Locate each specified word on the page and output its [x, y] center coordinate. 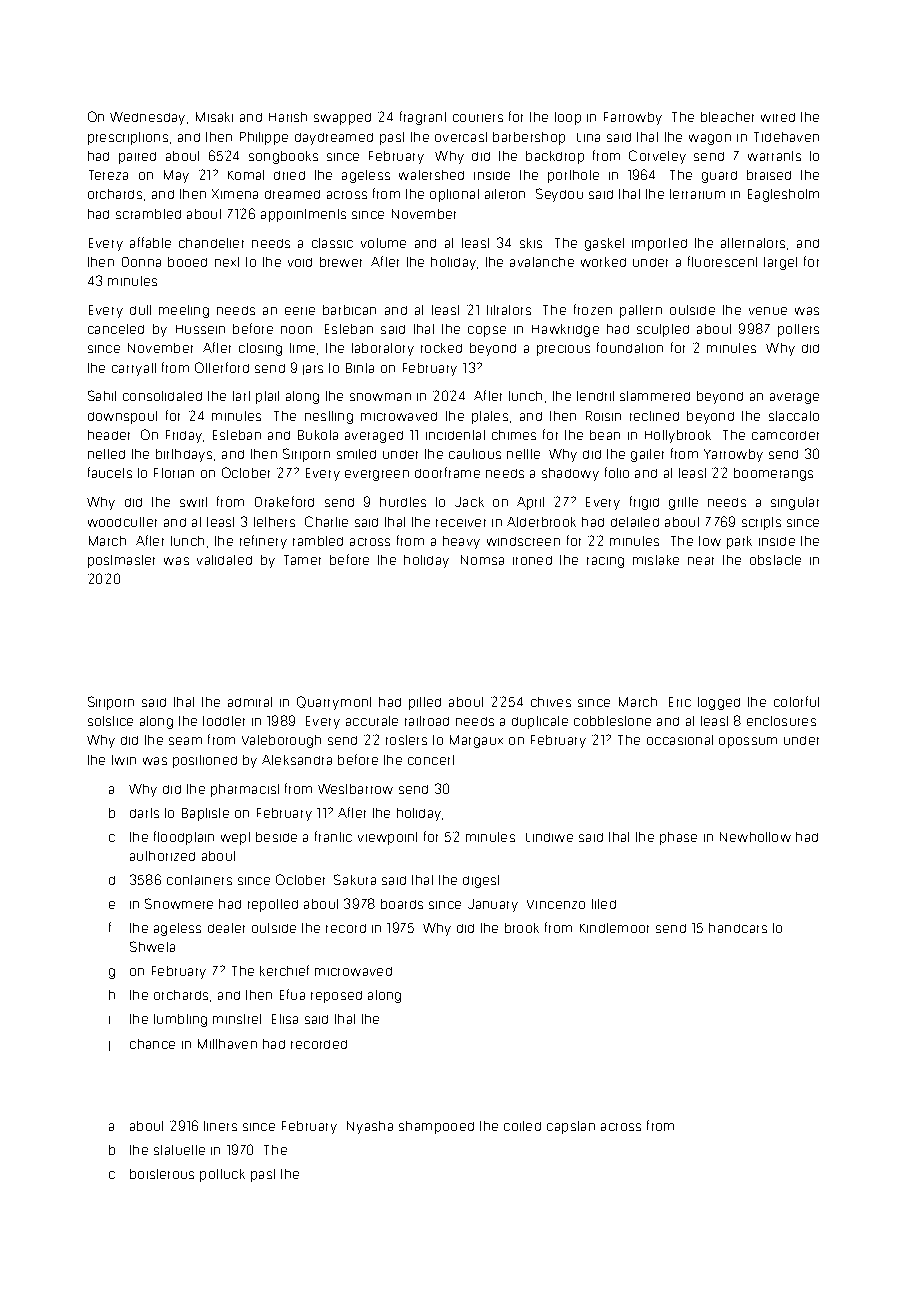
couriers [478, 118]
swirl [193, 502]
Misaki [214, 117]
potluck [222, 1175]
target [780, 263]
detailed [635, 522]
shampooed [436, 1127]
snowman [380, 397]
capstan [571, 1127]
